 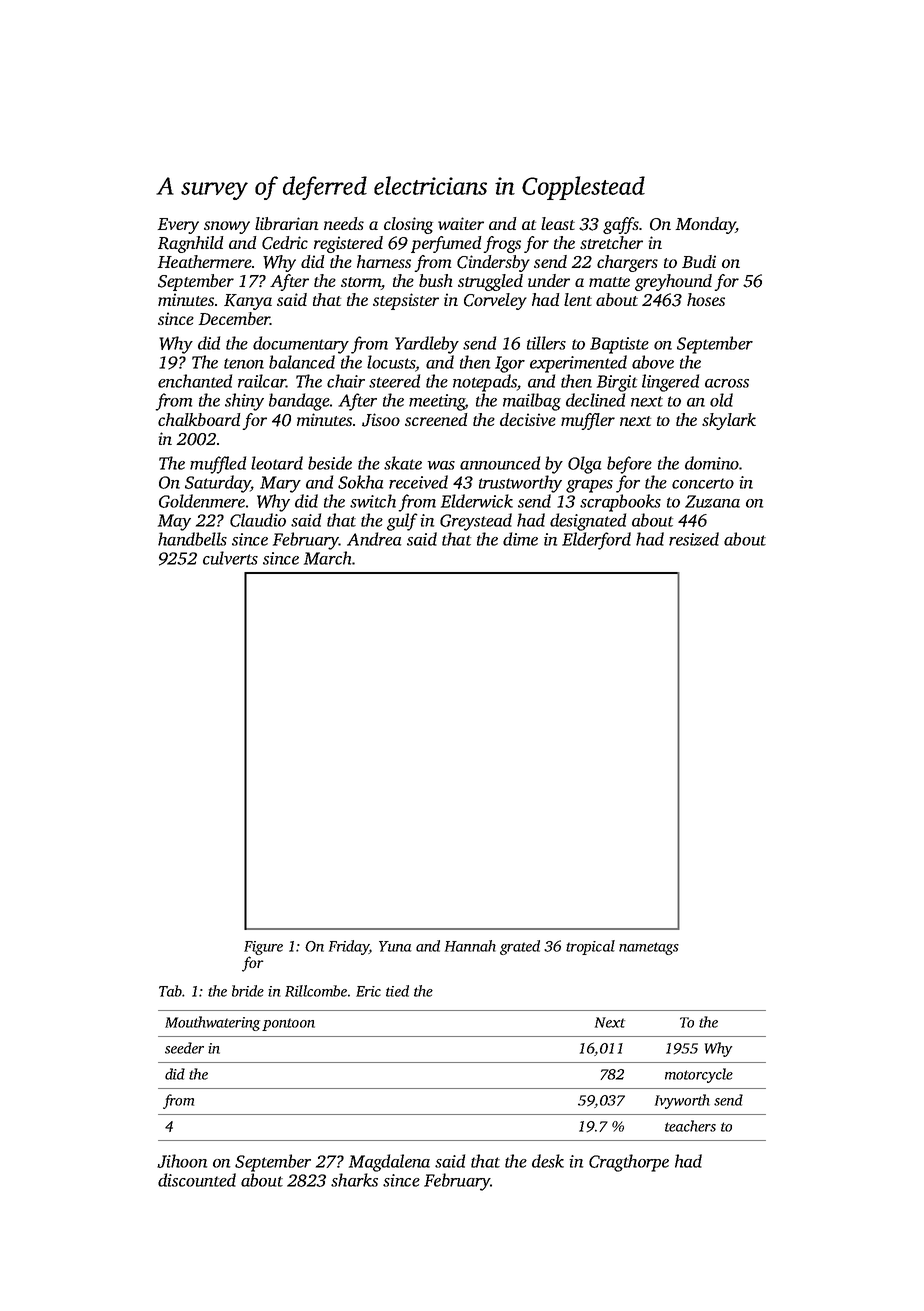 I want to click on frogs, so click(x=502, y=244).
